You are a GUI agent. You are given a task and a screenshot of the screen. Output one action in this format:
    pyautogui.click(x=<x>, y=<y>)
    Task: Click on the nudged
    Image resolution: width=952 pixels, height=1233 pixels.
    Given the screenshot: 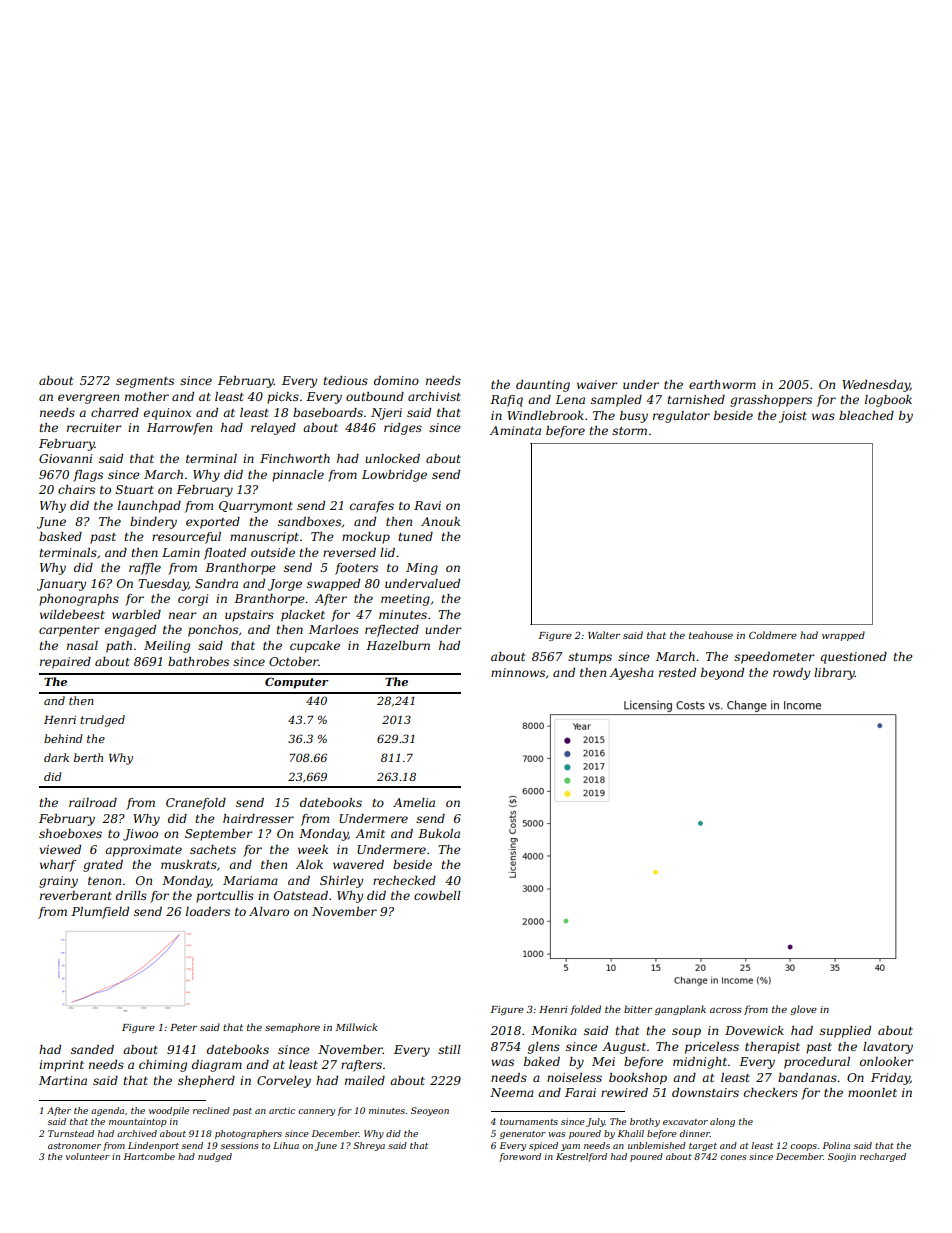 What is the action you would take?
    pyautogui.click(x=215, y=1157)
